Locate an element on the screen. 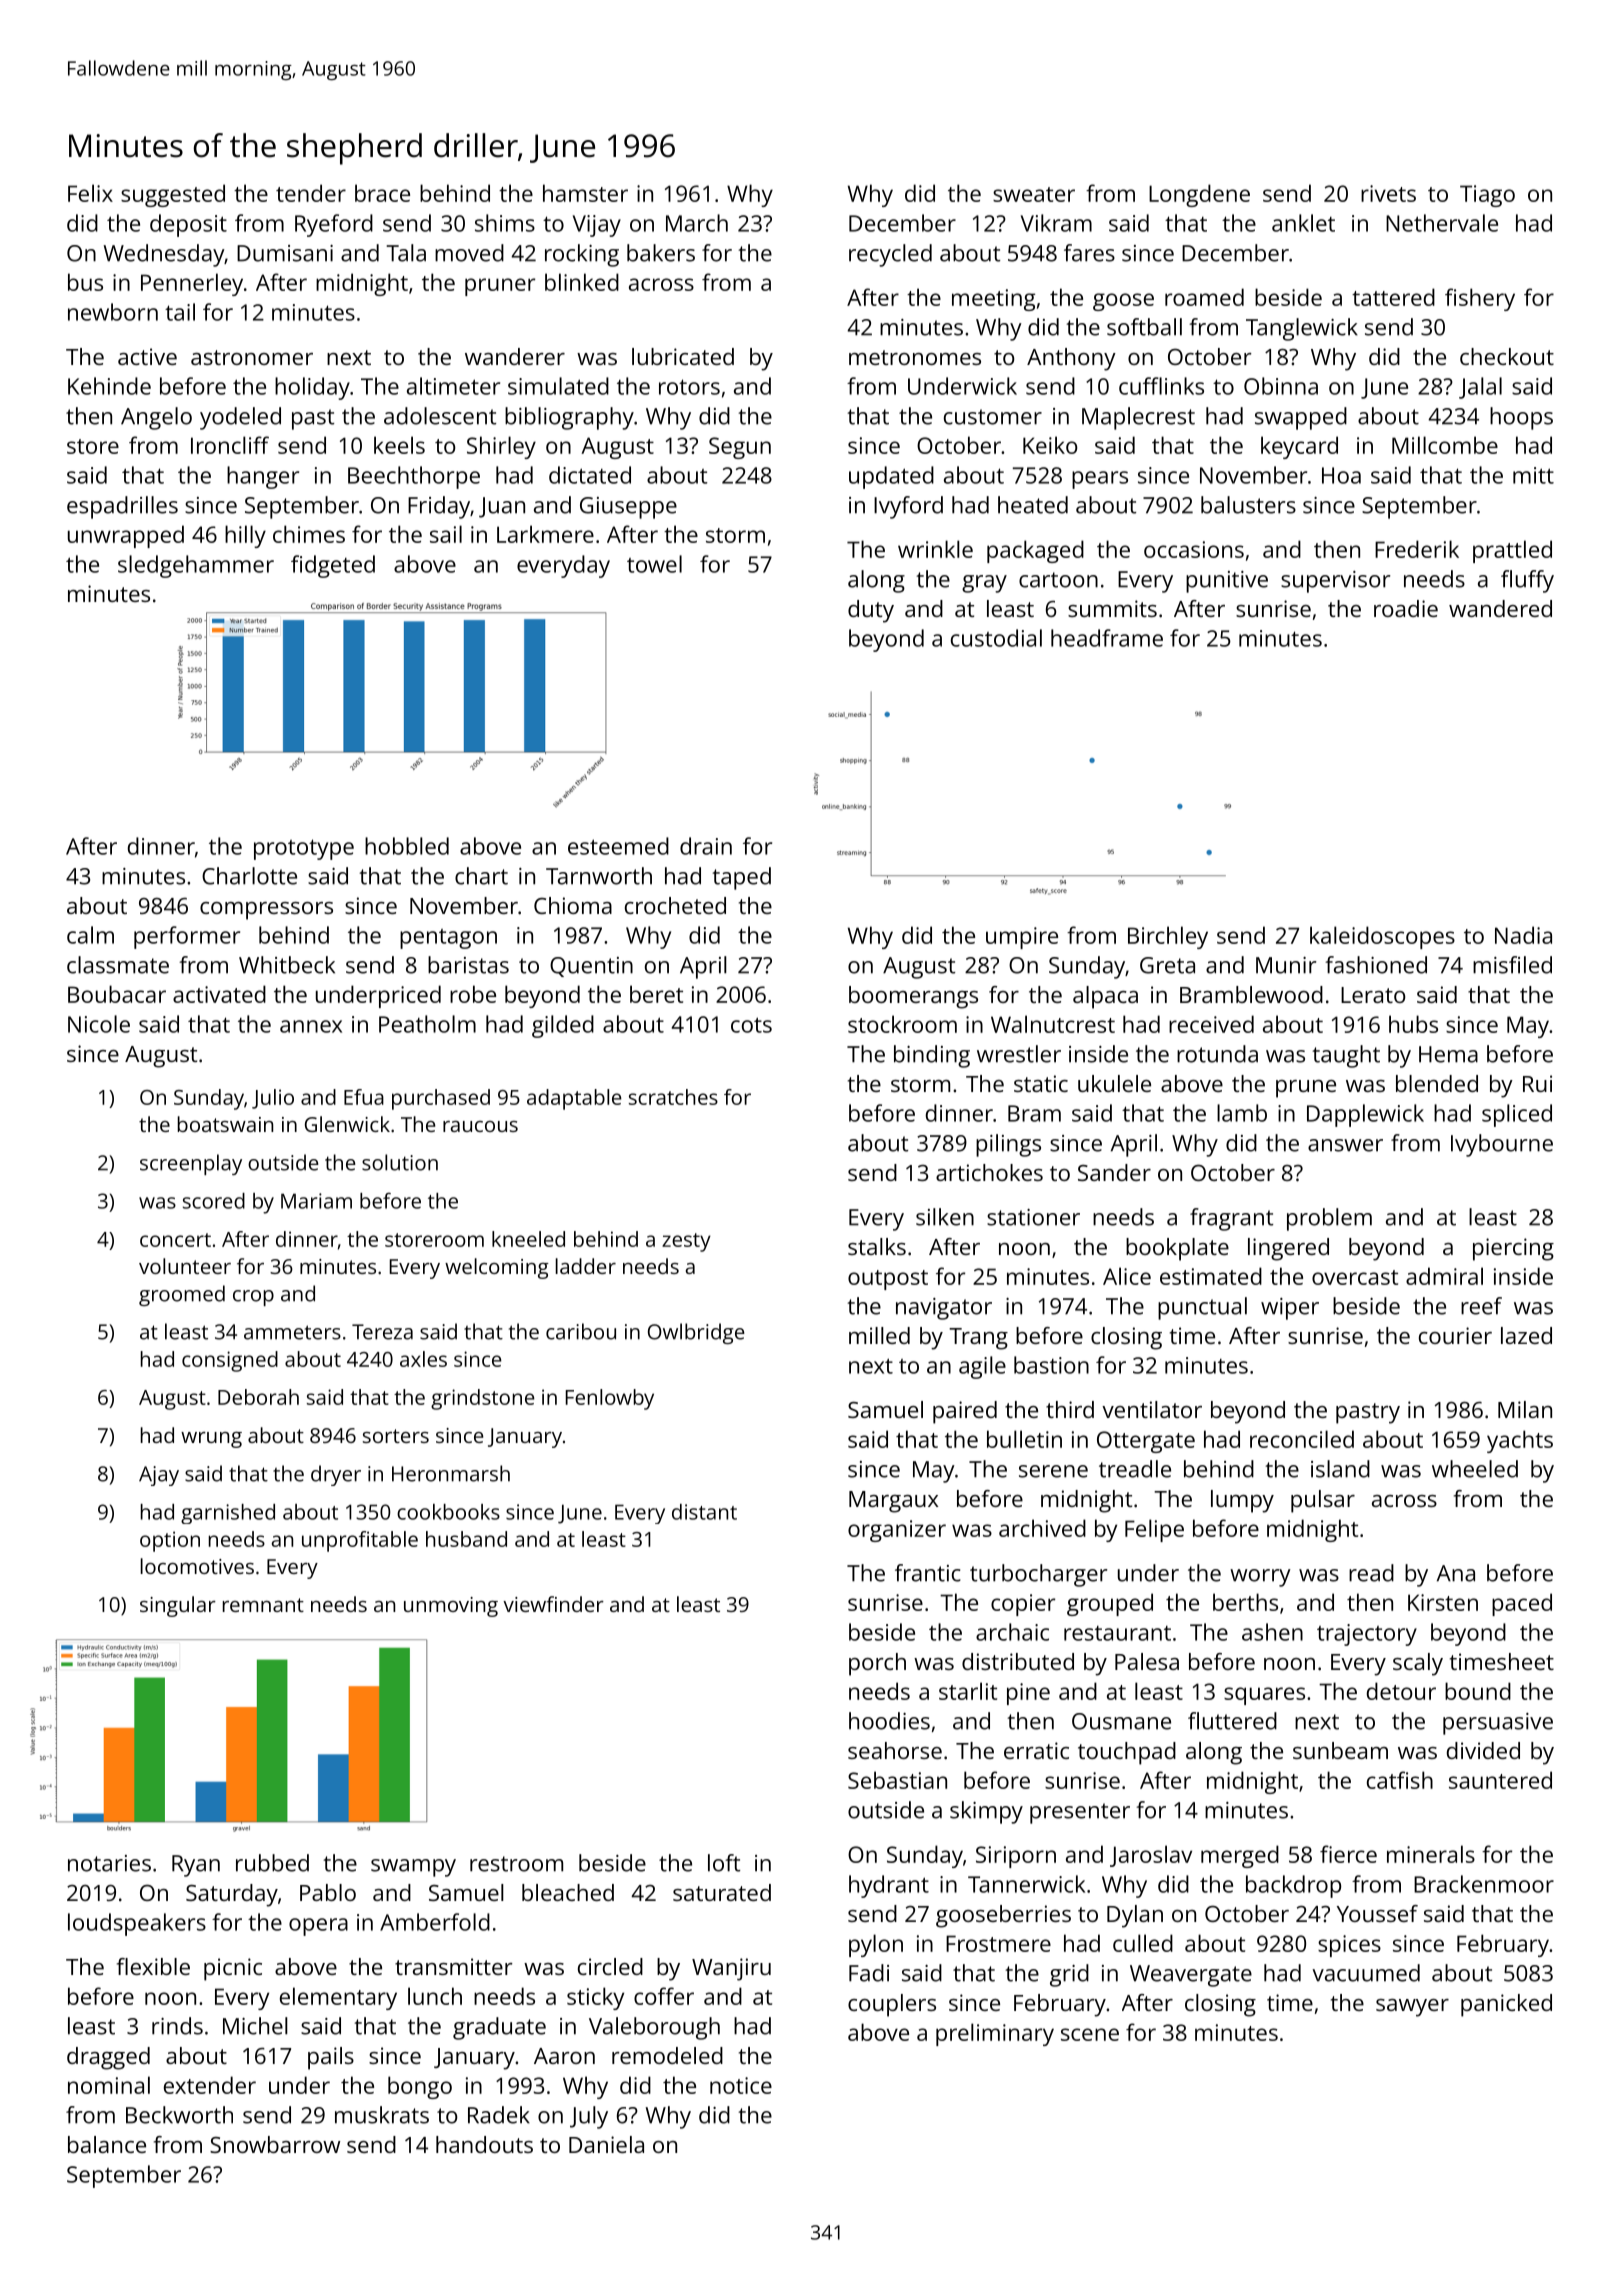  Snowbarrow is located at coordinates (275, 2144).
